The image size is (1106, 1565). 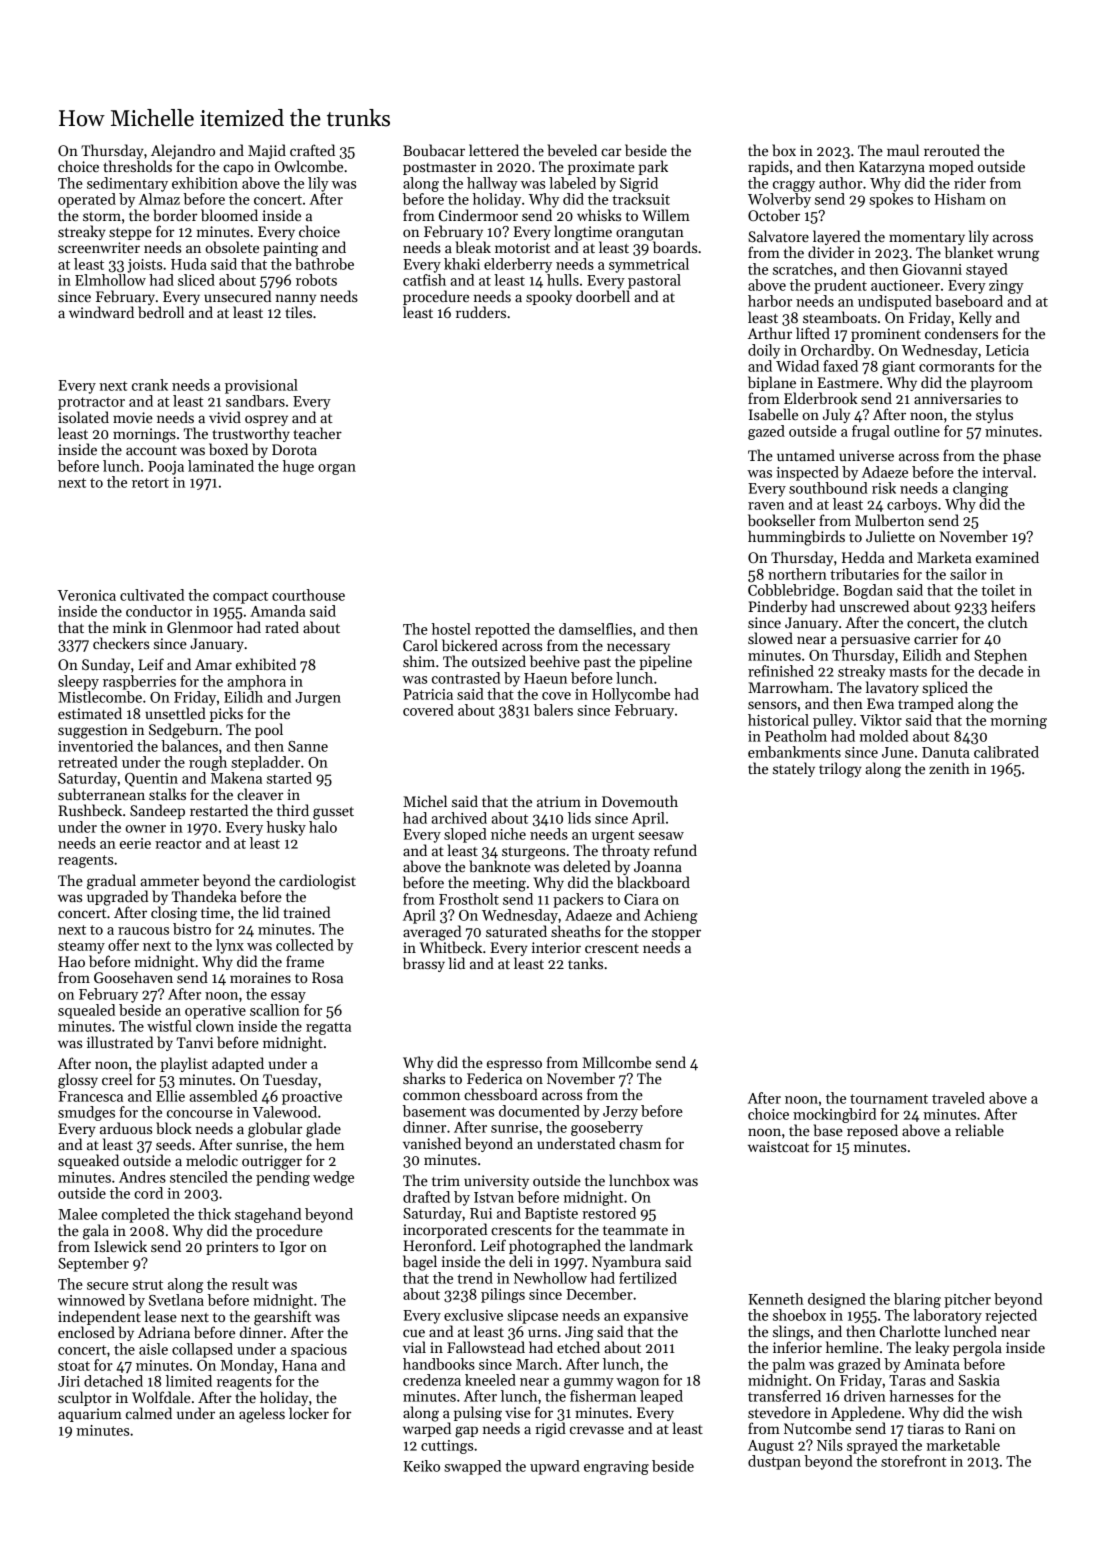 What do you see at coordinates (337, 469) in the screenshot?
I see `organ` at bounding box center [337, 469].
